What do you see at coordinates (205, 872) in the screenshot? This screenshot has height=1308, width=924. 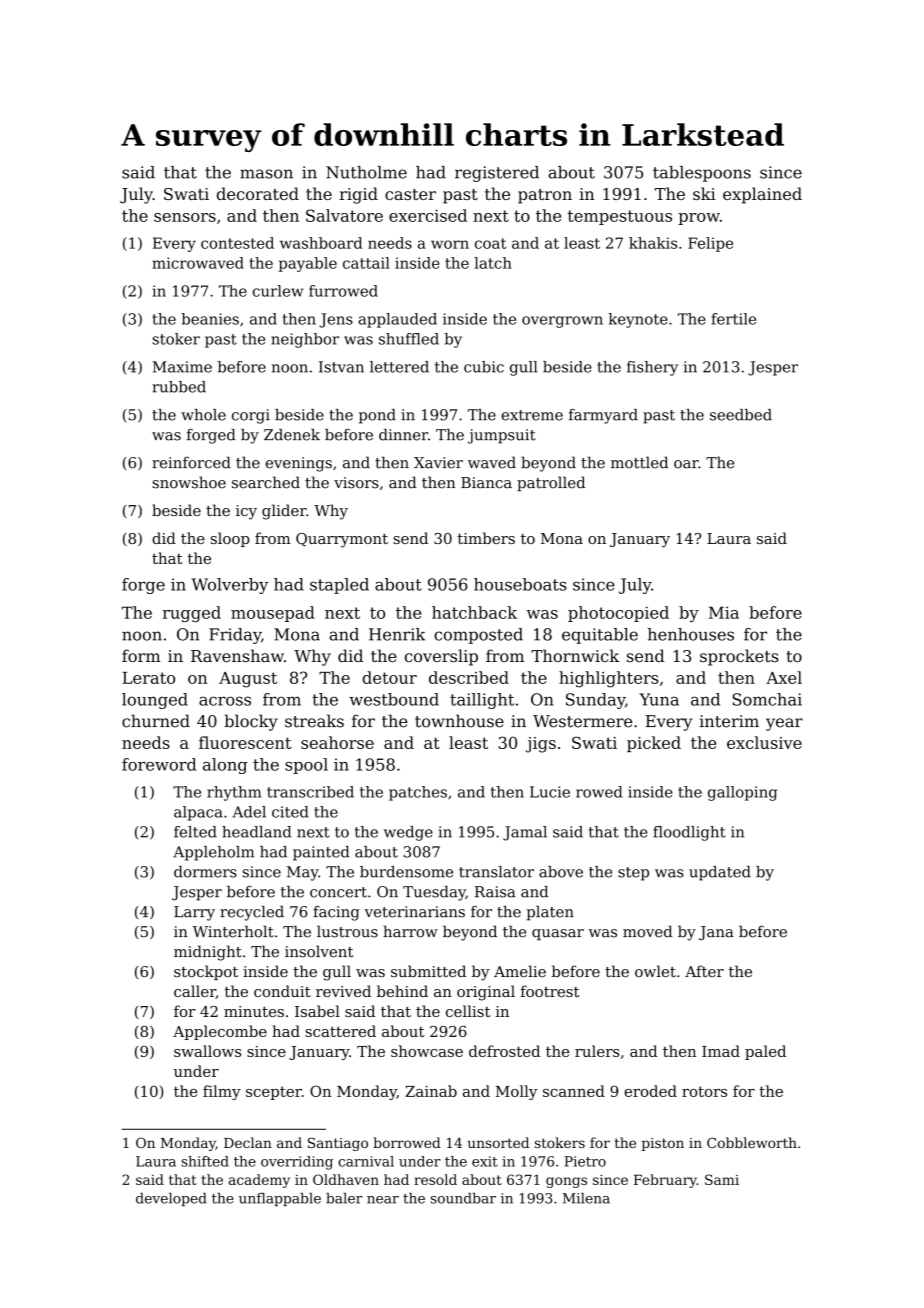 I see `dormers` at bounding box center [205, 872].
